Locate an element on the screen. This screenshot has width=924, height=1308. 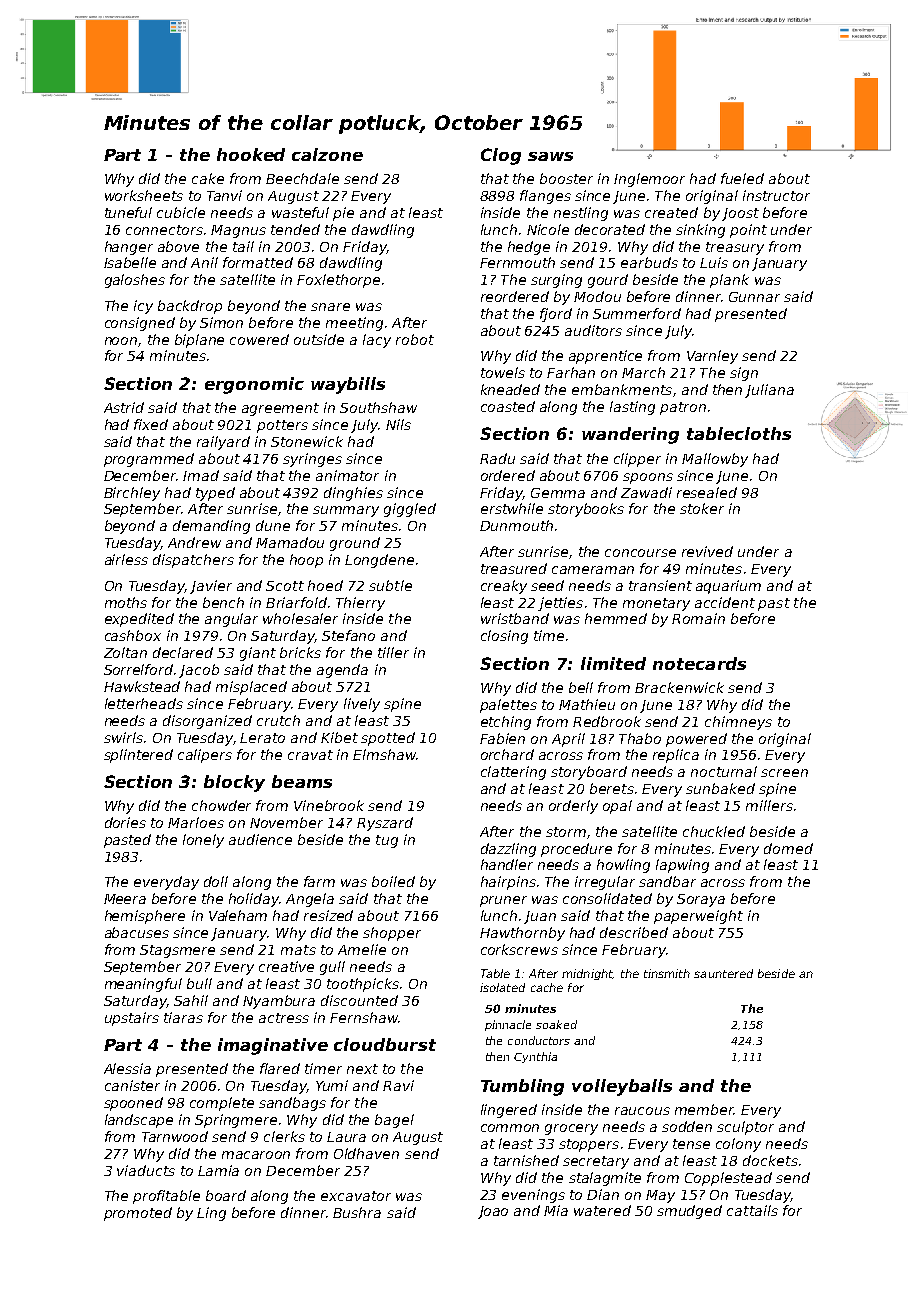
ergonomic is located at coordinates (254, 385).
